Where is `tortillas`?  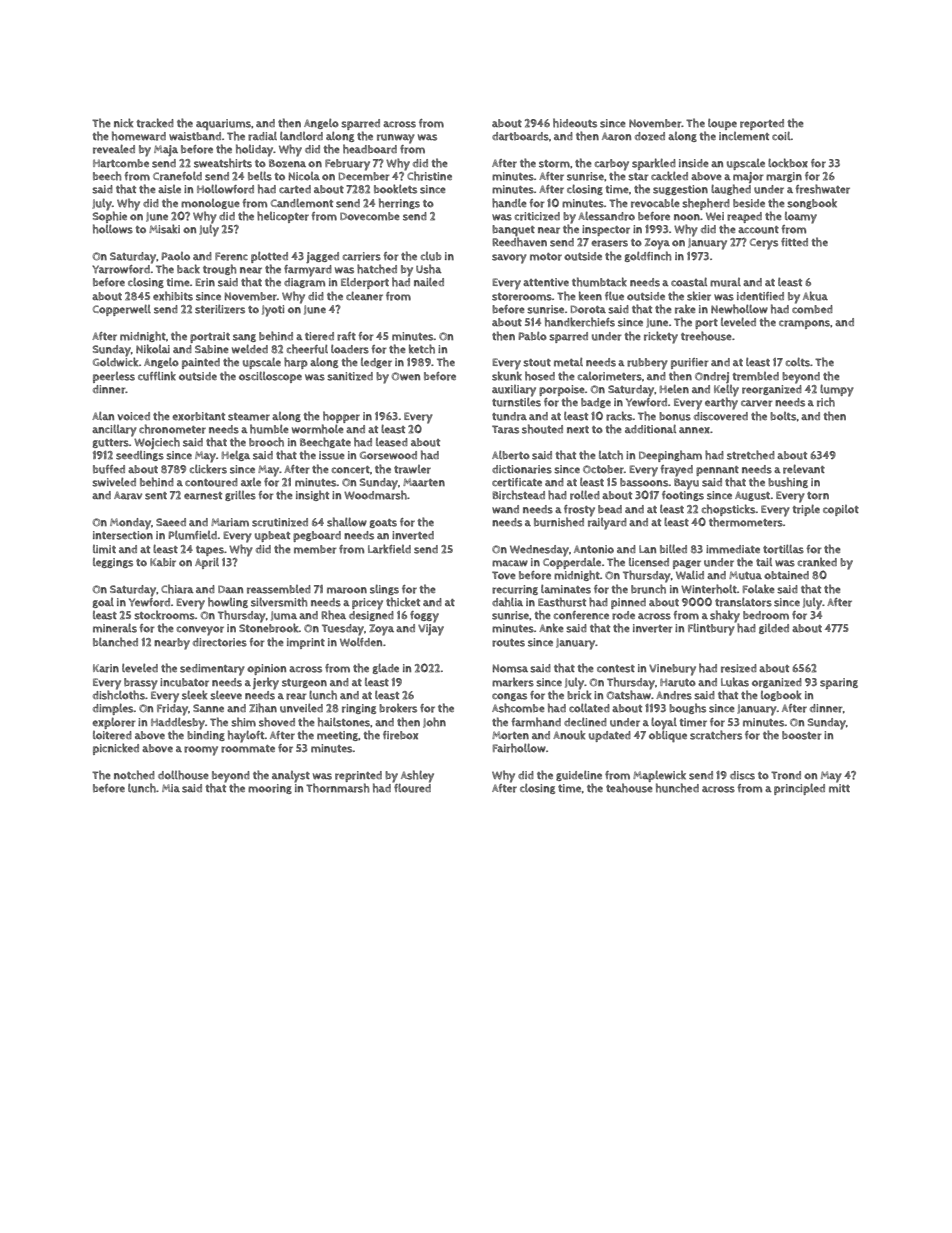 tortillas is located at coordinates (783, 549).
